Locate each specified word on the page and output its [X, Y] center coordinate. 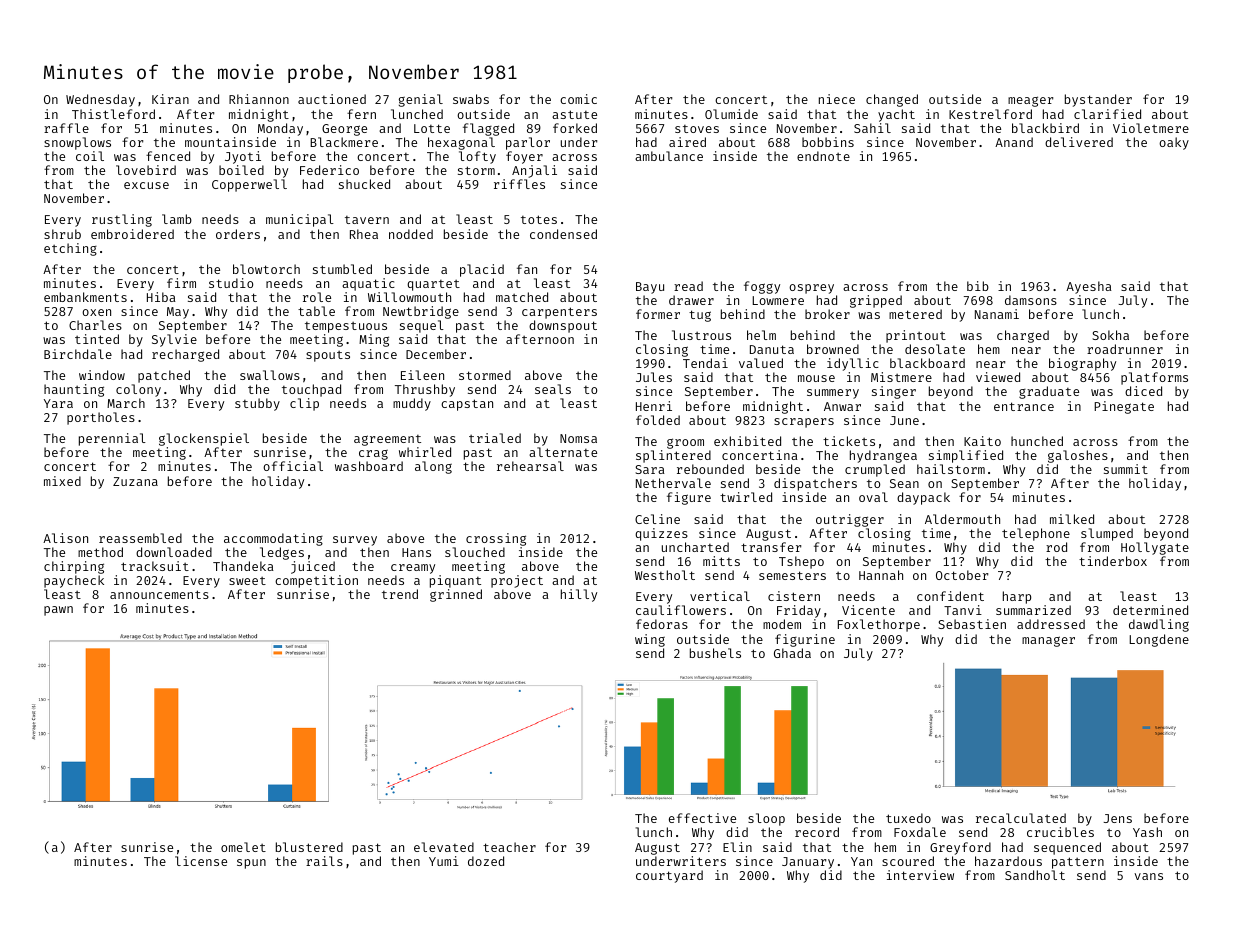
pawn [58, 611]
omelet [243, 847]
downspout [563, 326]
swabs [471, 99]
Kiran [170, 99]
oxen [96, 312]
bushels [715, 653]
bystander [1098, 100]
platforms [1154, 378]
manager [1048, 641]
